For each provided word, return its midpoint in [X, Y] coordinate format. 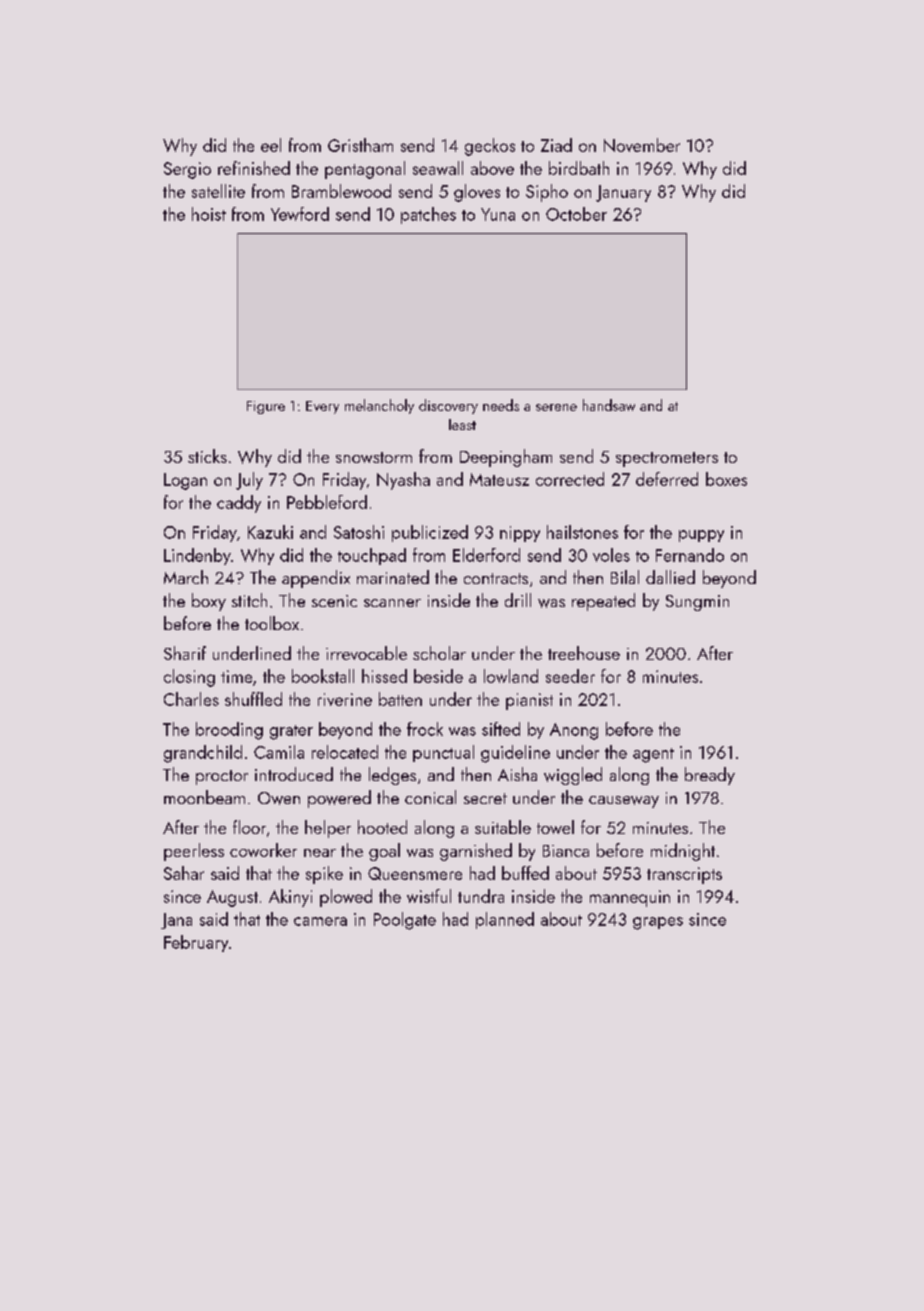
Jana [176, 921]
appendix [316, 579]
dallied [670, 577]
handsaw [609, 405]
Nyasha [403, 481]
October [576, 214]
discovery [448, 406]
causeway [624, 802]
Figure [266, 407]
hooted [382, 827]
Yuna [498, 214]
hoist [209, 214]
